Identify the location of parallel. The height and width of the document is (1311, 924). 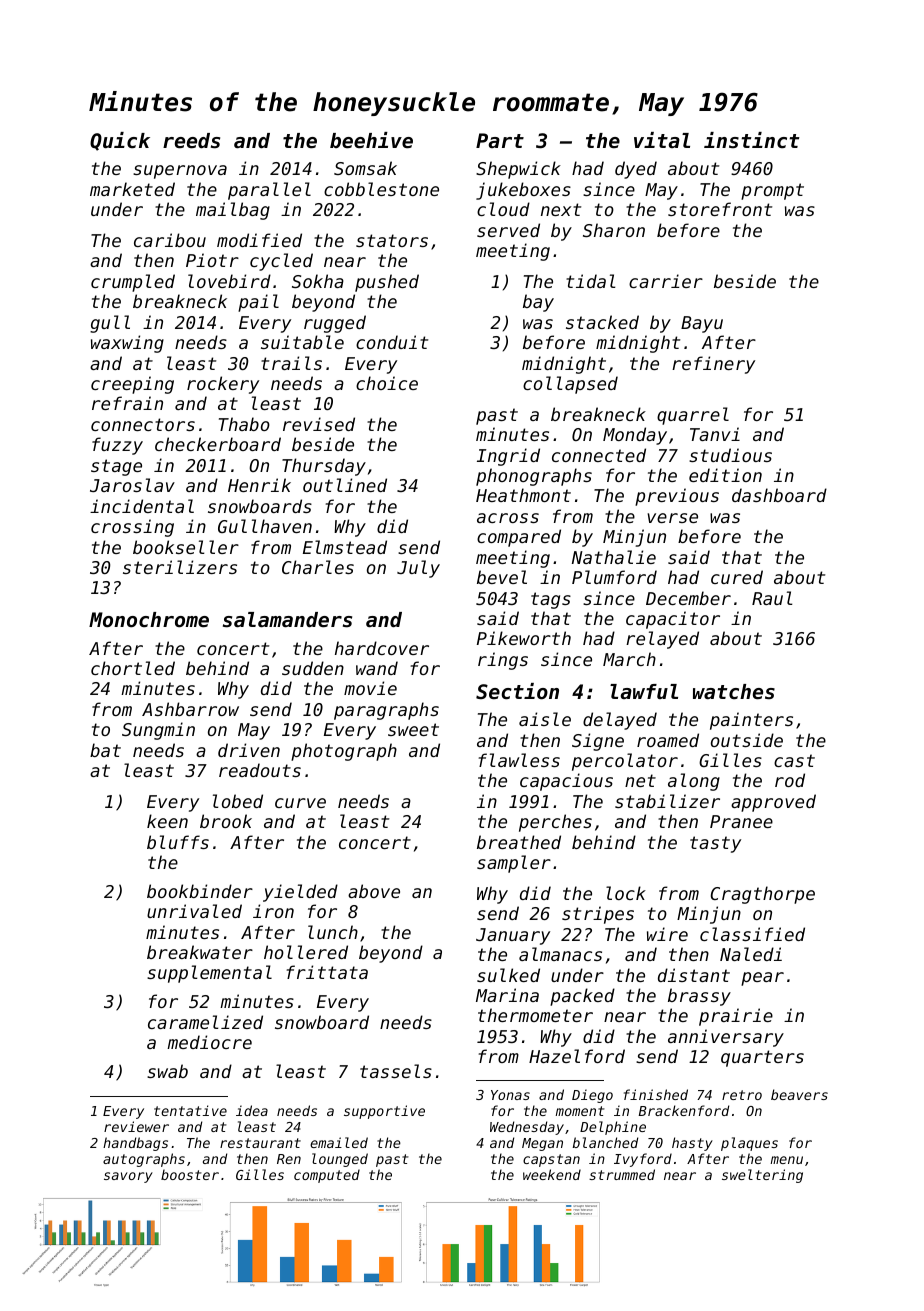
(269, 191).
